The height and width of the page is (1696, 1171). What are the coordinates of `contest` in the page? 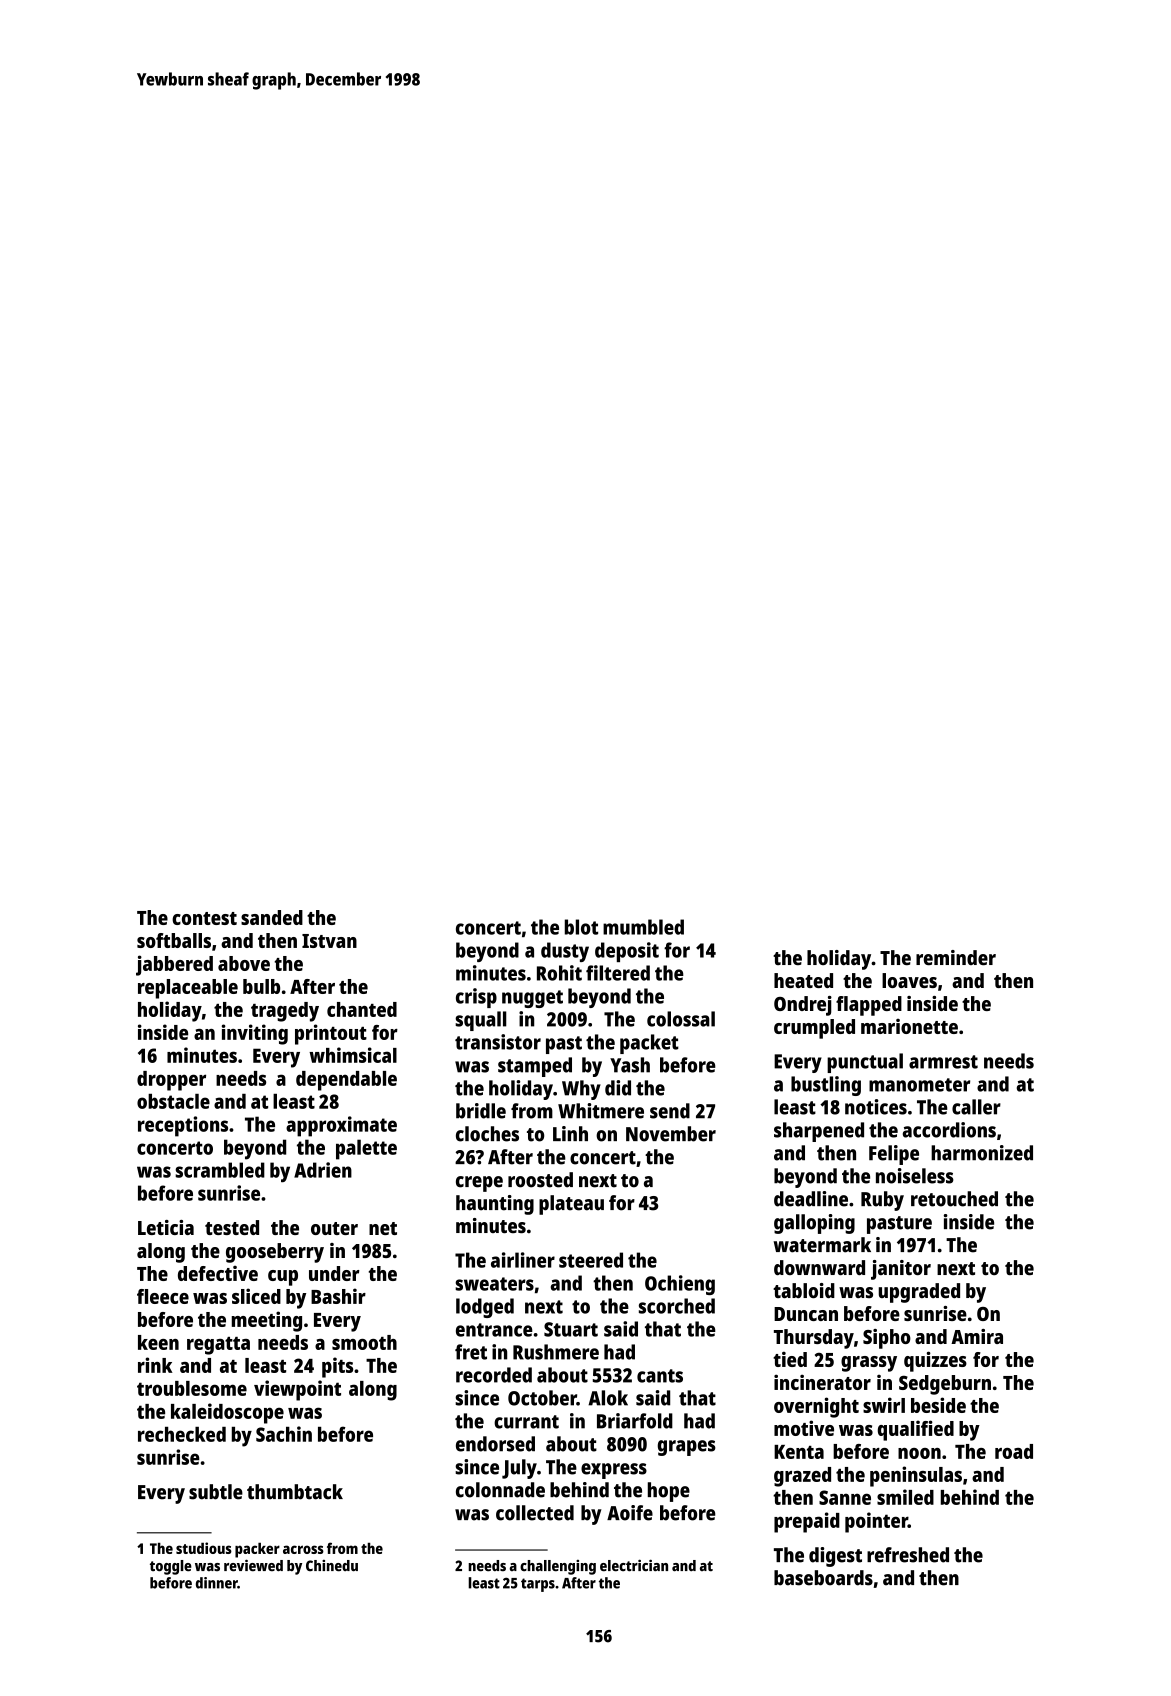 It's located at (204, 918).
